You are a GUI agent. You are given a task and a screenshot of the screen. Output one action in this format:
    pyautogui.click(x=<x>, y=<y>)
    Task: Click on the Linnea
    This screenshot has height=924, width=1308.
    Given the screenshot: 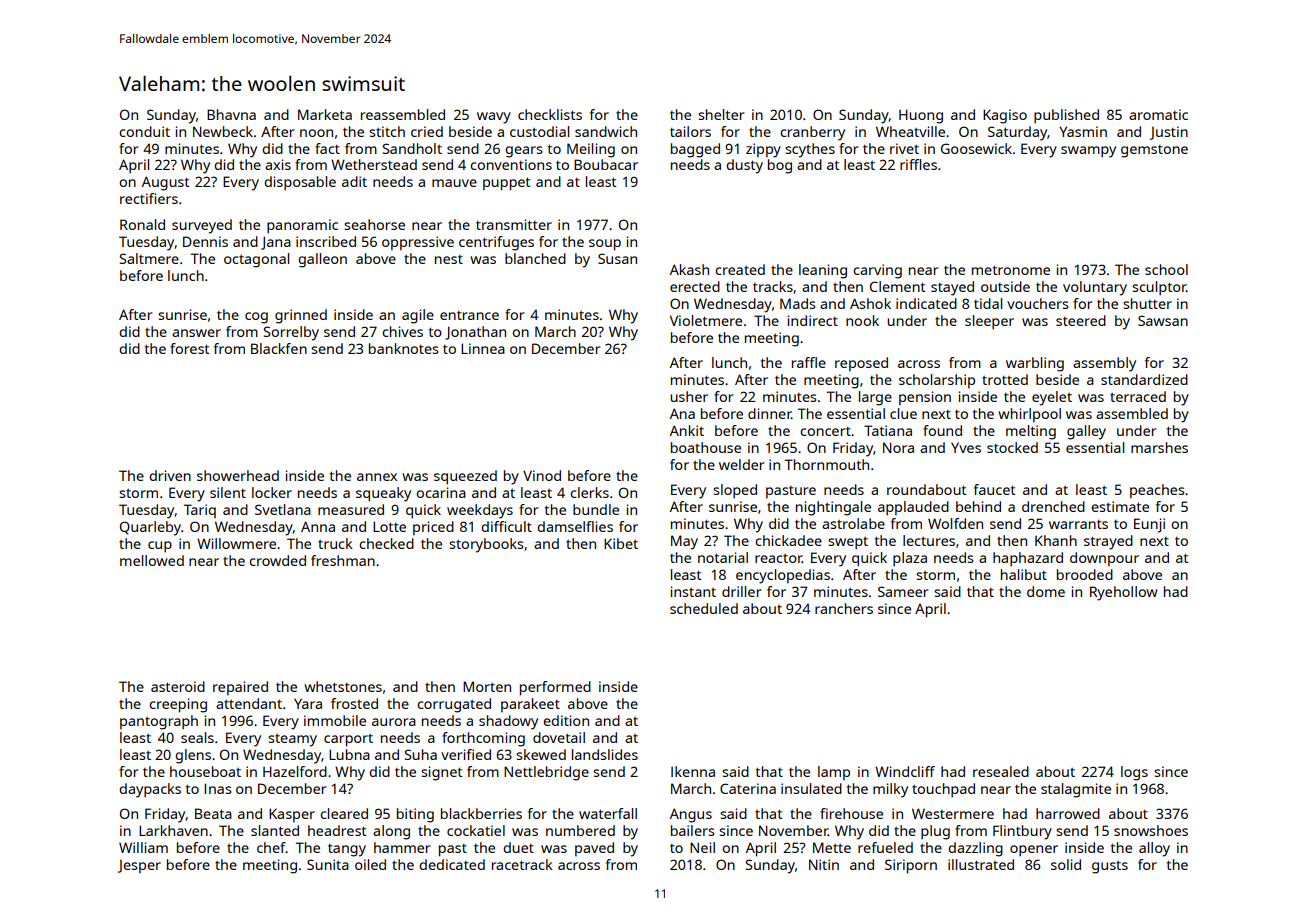 What is the action you would take?
    pyautogui.click(x=483, y=348)
